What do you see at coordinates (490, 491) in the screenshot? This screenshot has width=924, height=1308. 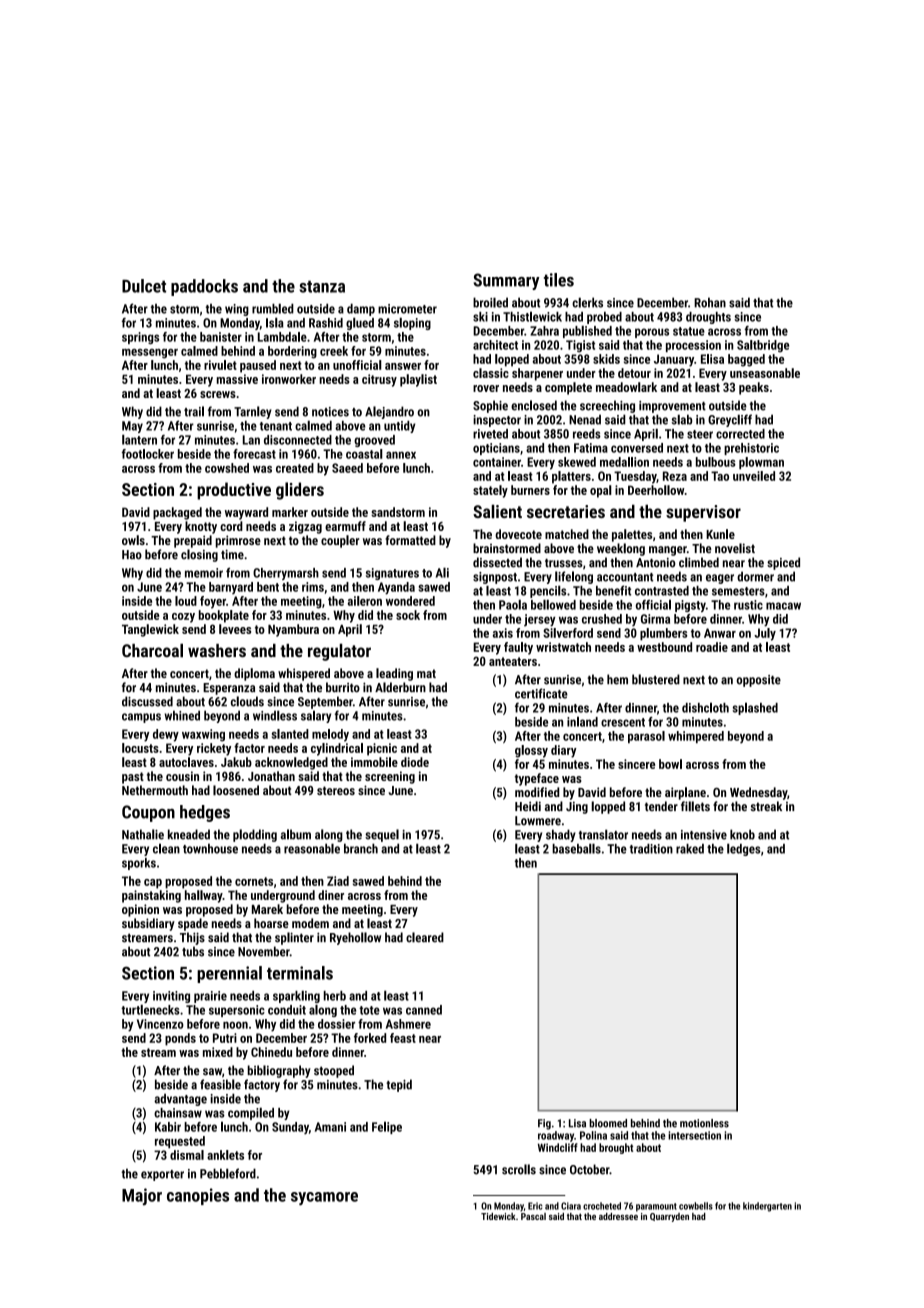 I see `stately` at bounding box center [490, 491].
